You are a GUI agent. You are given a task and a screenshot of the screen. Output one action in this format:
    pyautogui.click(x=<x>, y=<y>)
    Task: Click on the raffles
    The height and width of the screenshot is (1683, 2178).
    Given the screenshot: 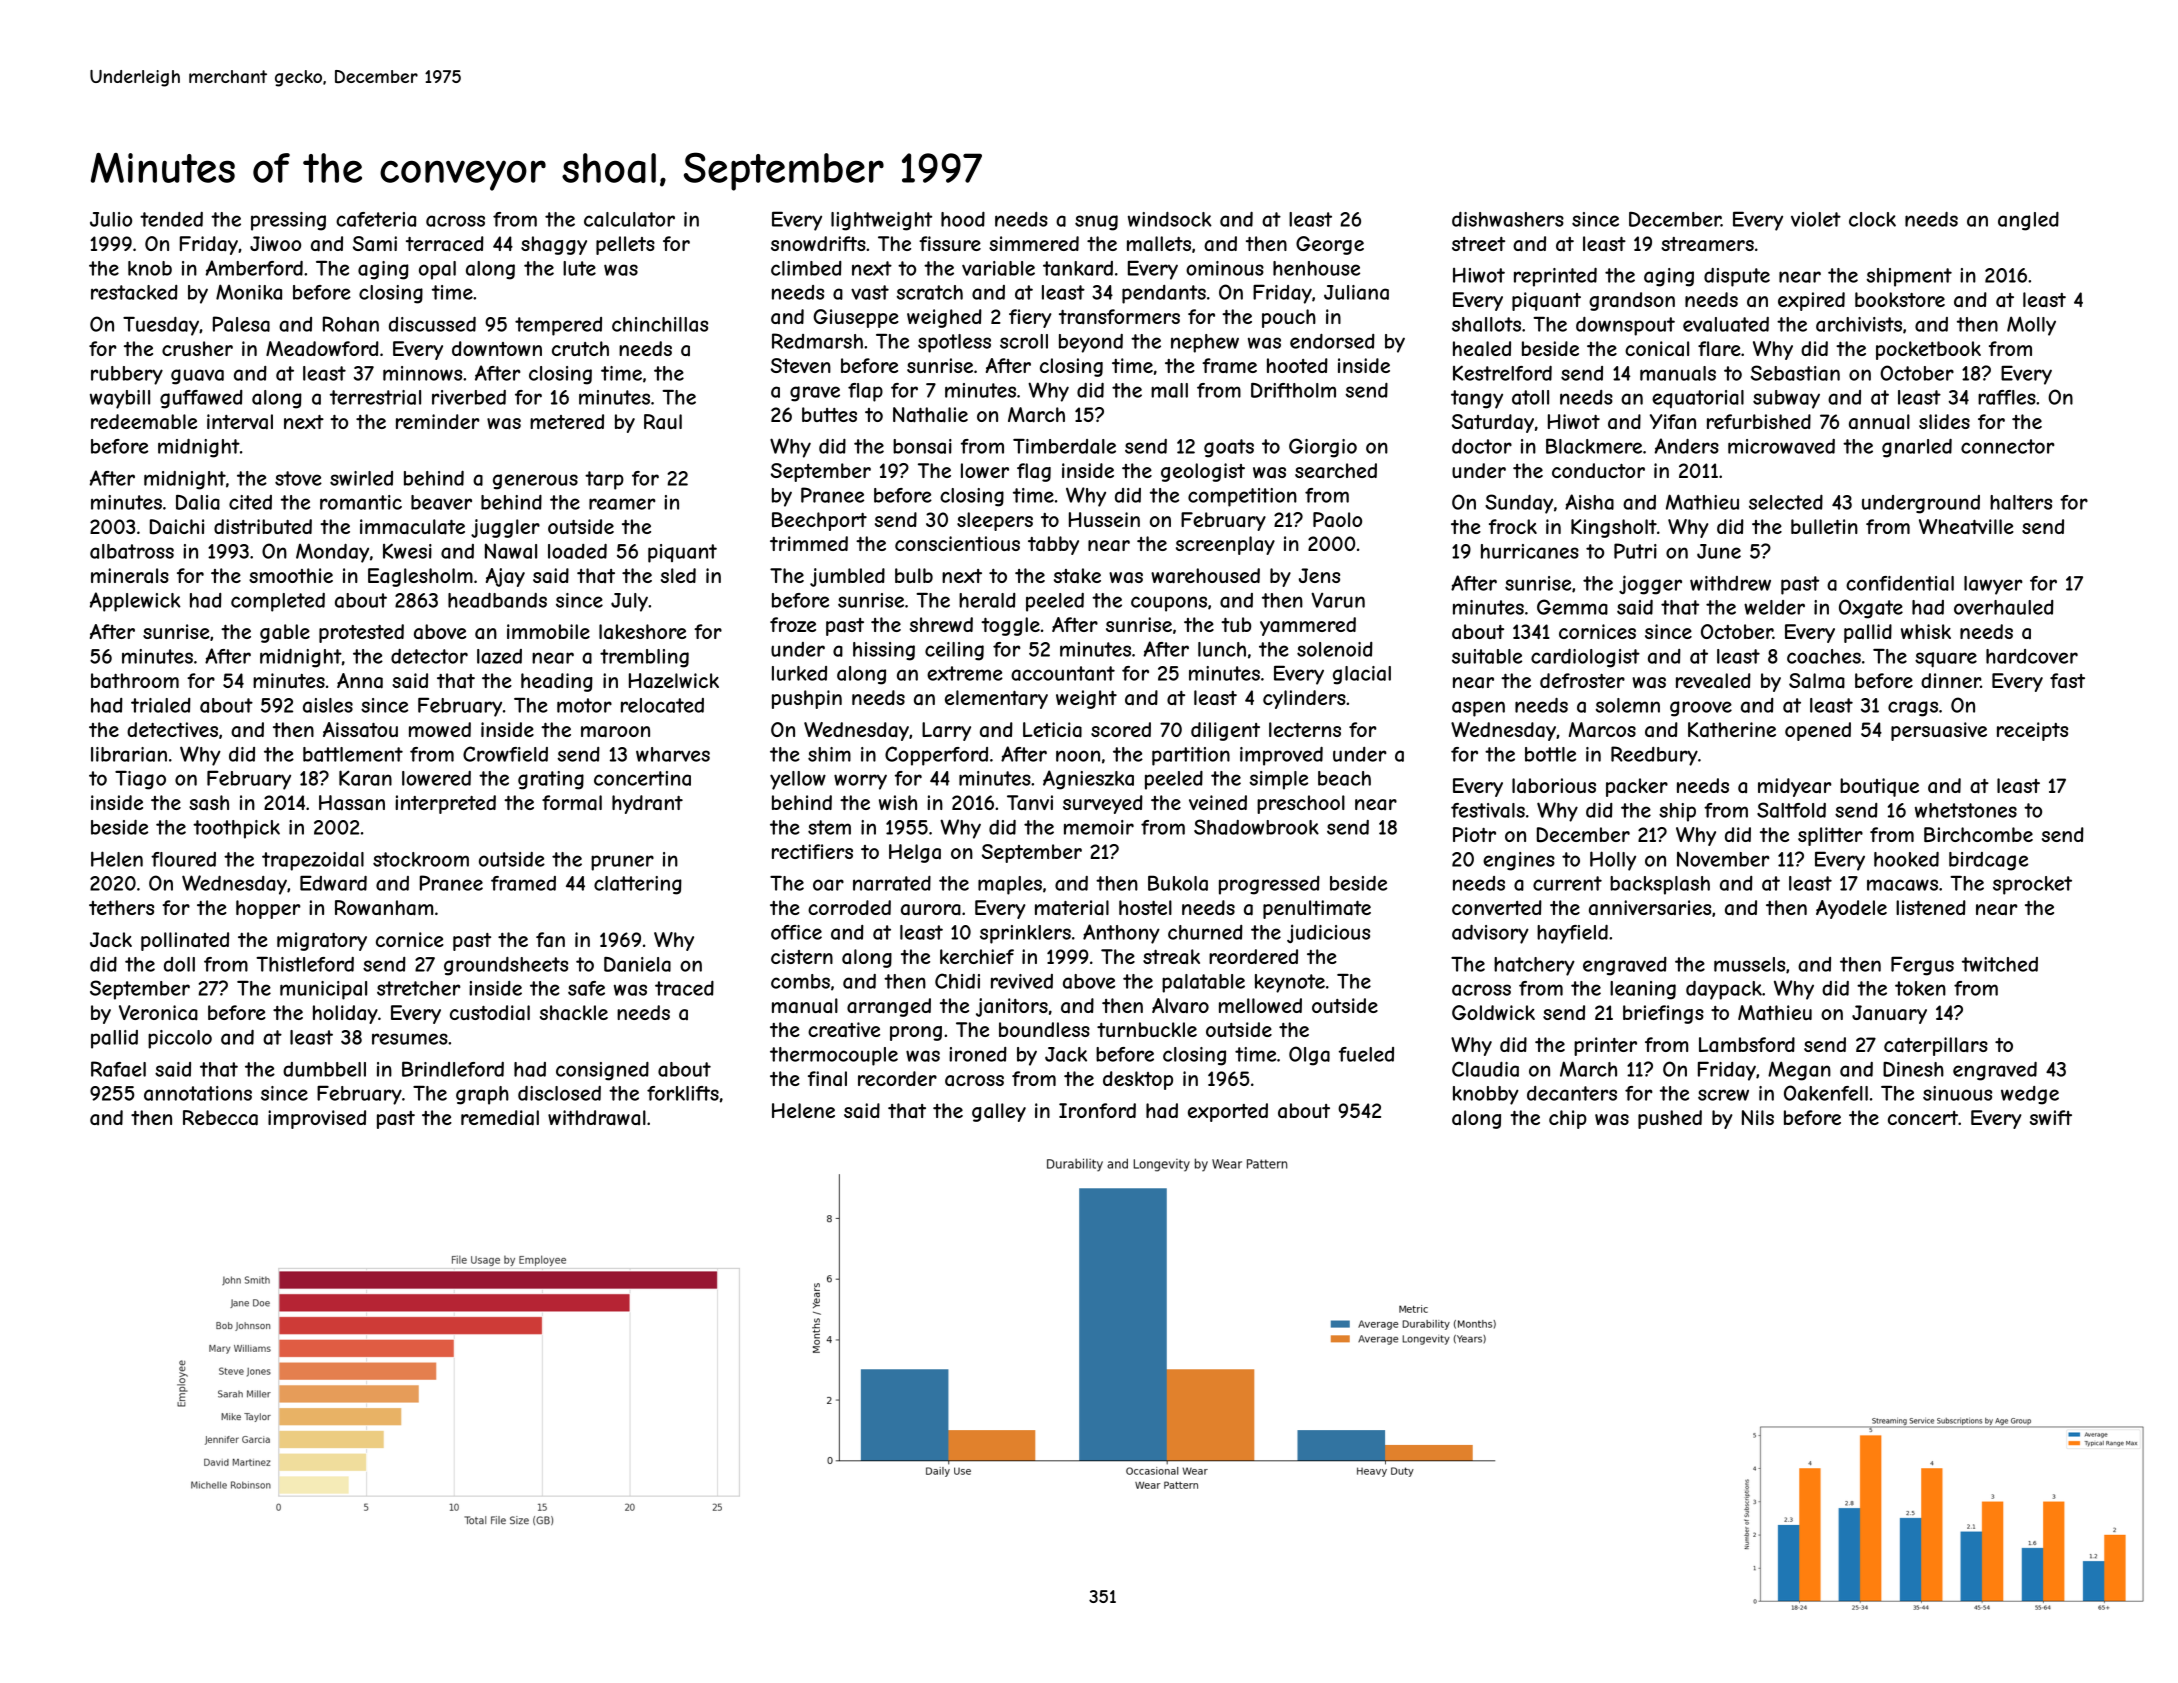 What is the action you would take?
    pyautogui.click(x=2007, y=397)
